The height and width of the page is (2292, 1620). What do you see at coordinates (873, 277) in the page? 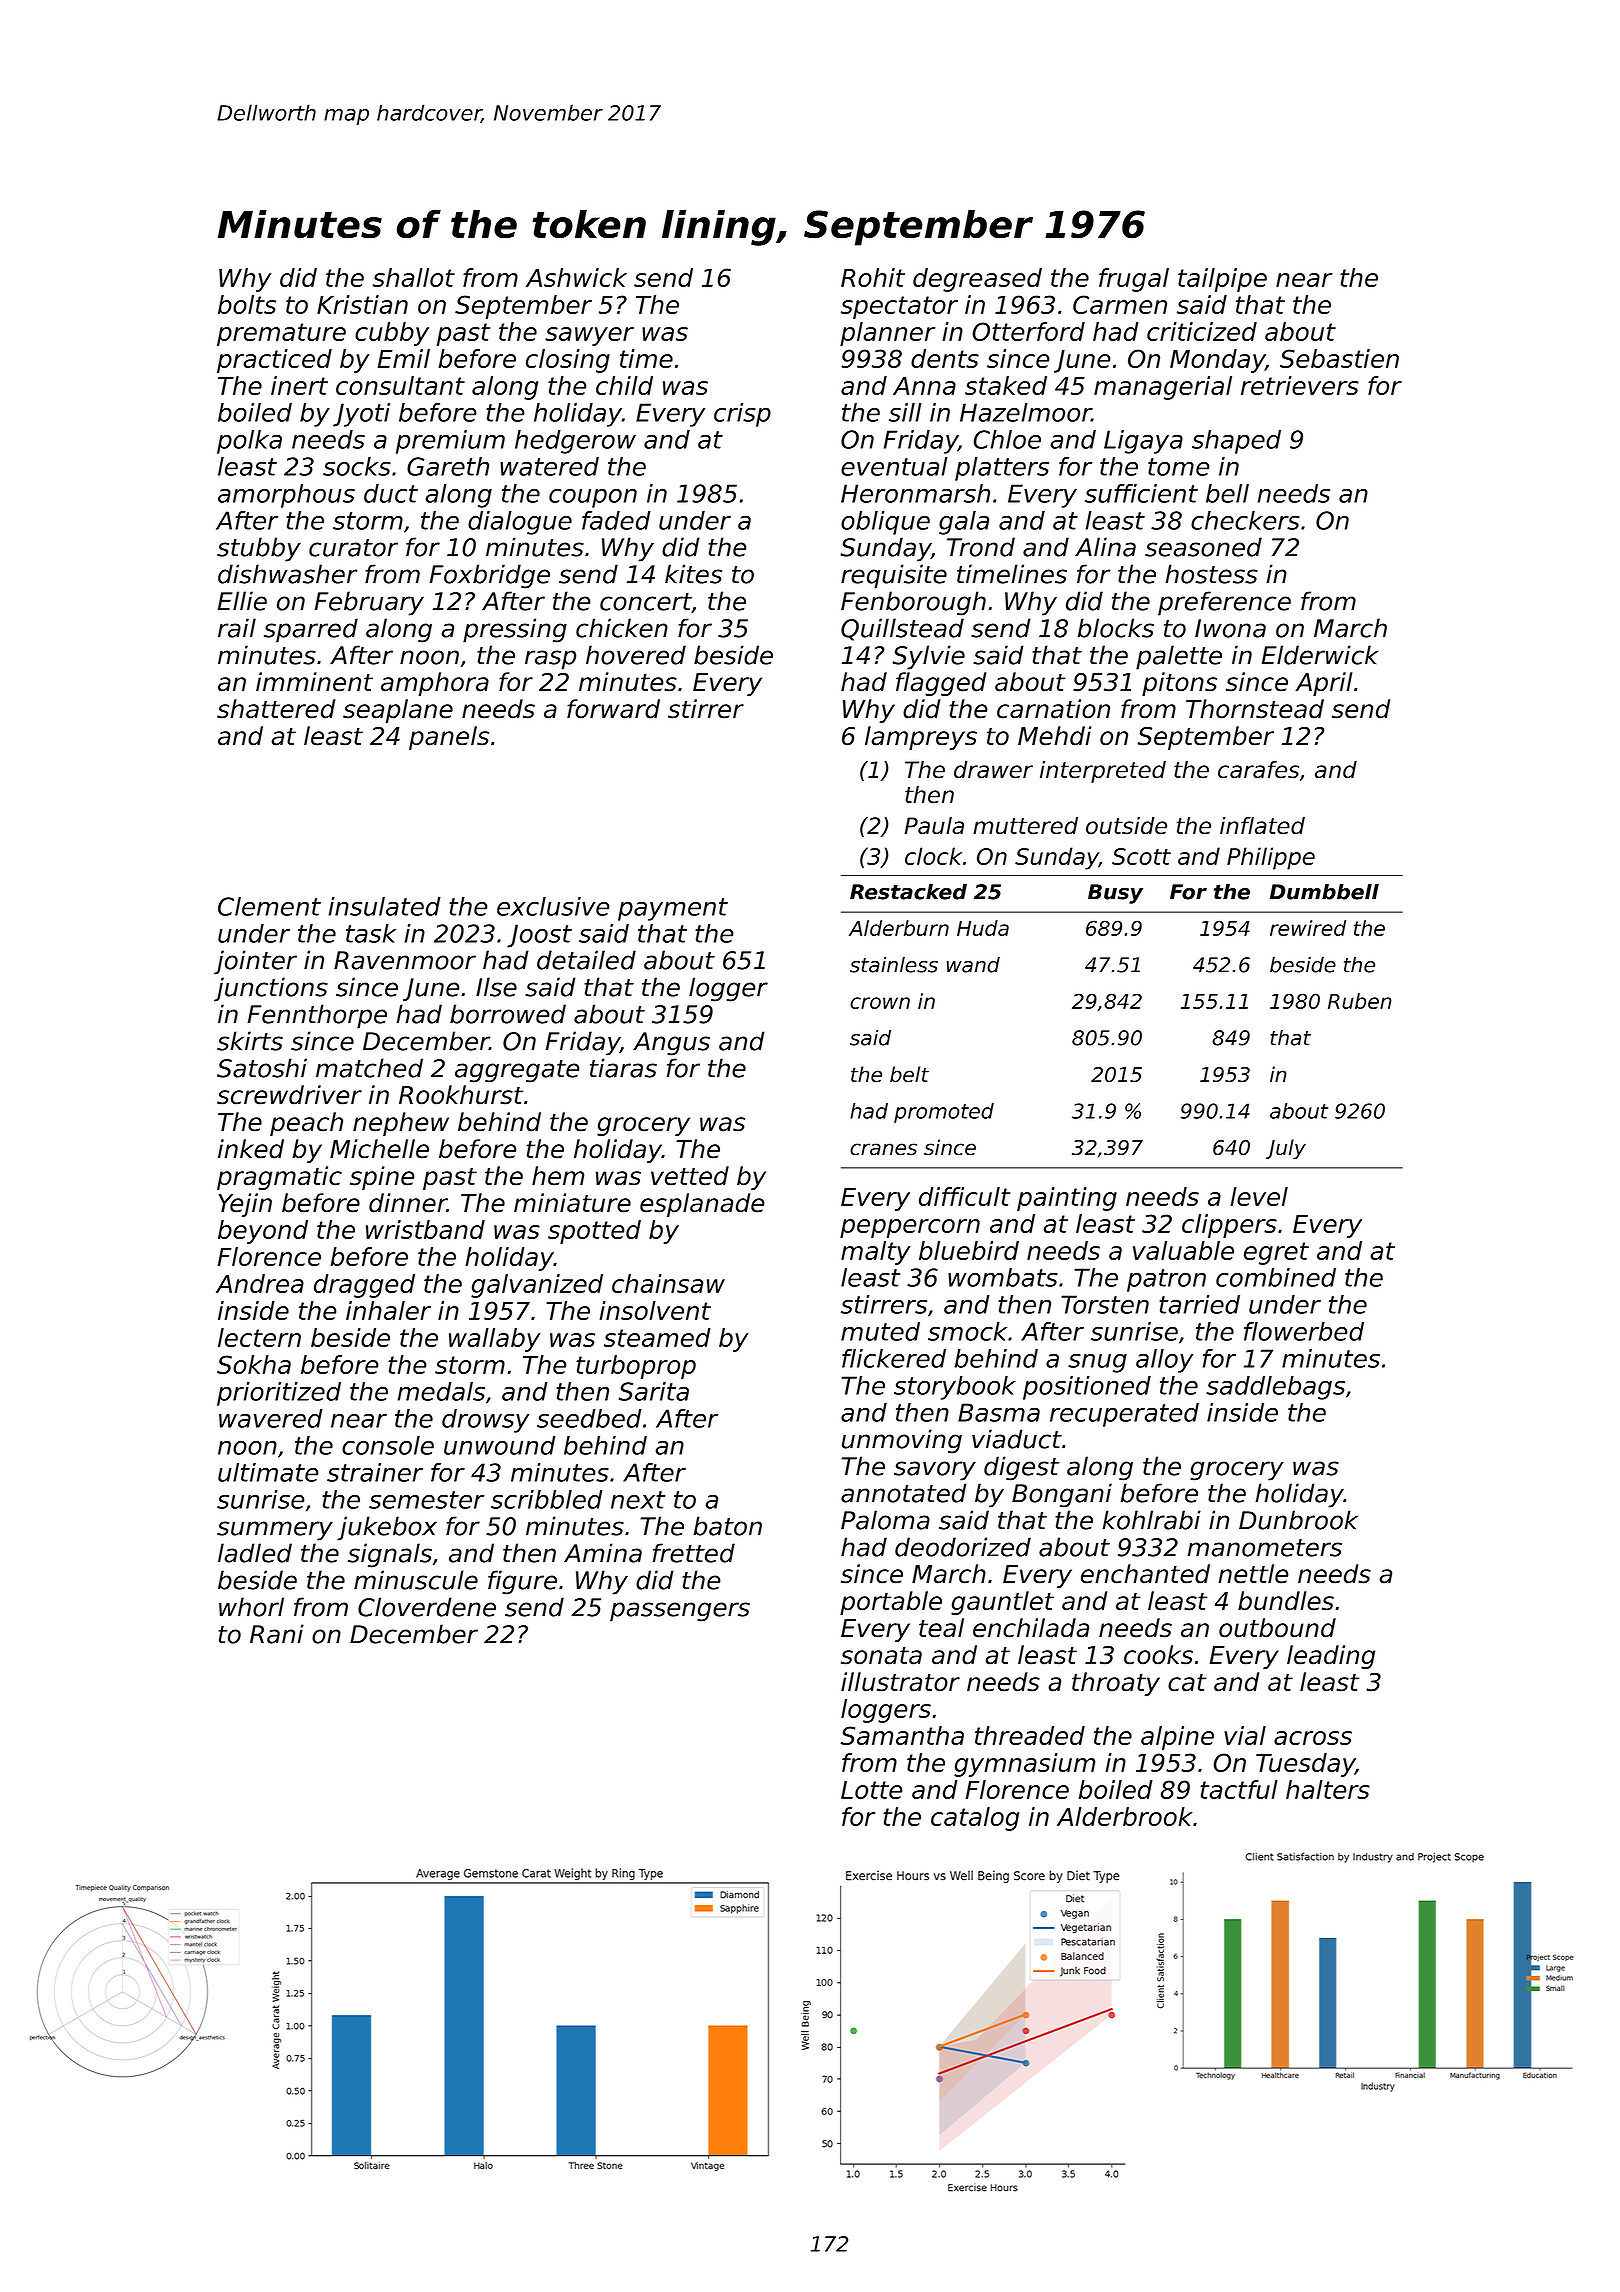
I see `Rohit` at bounding box center [873, 277].
